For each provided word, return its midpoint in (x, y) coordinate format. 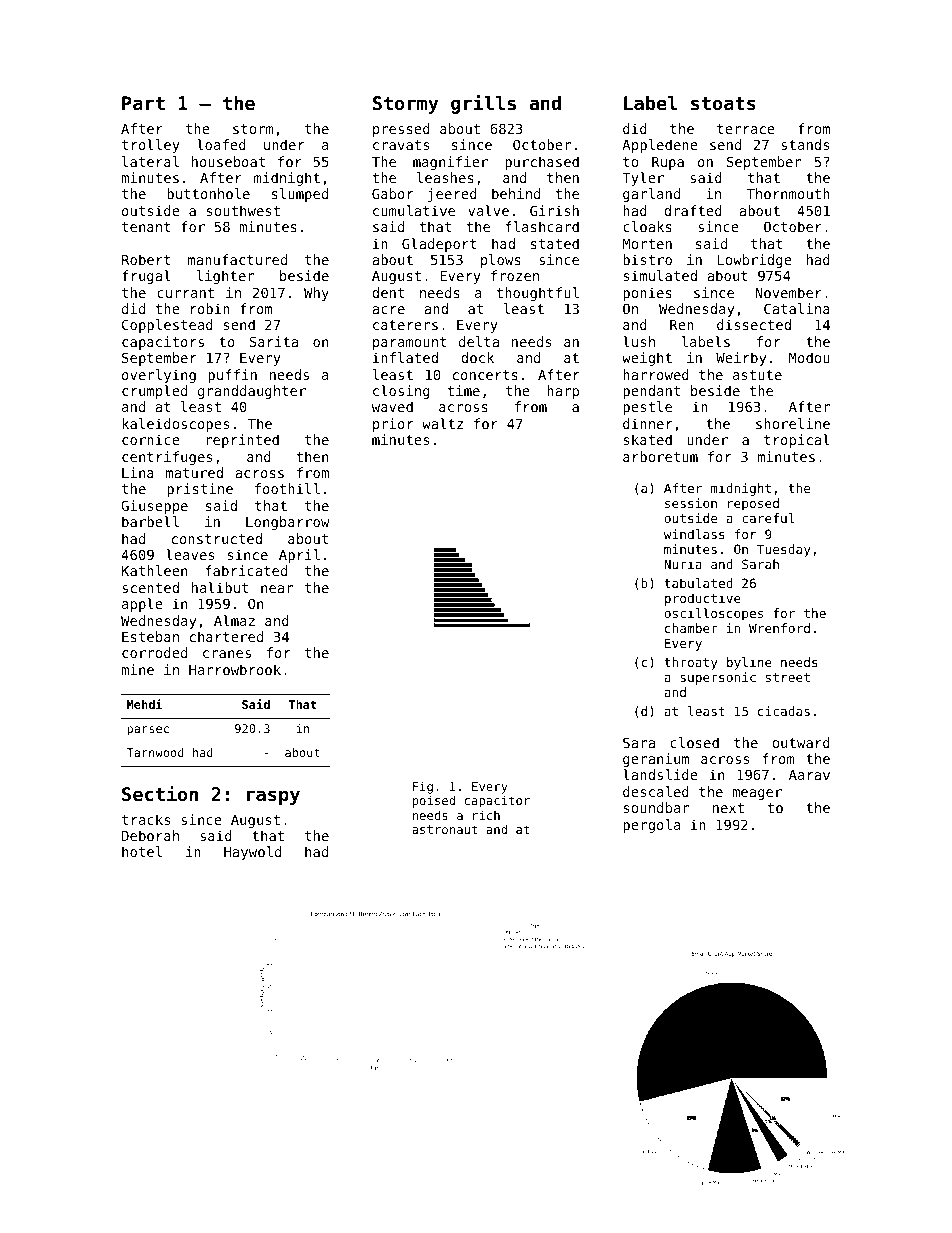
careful (768, 518)
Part (143, 103)
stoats (723, 104)
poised (434, 801)
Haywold (252, 853)
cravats (401, 145)
